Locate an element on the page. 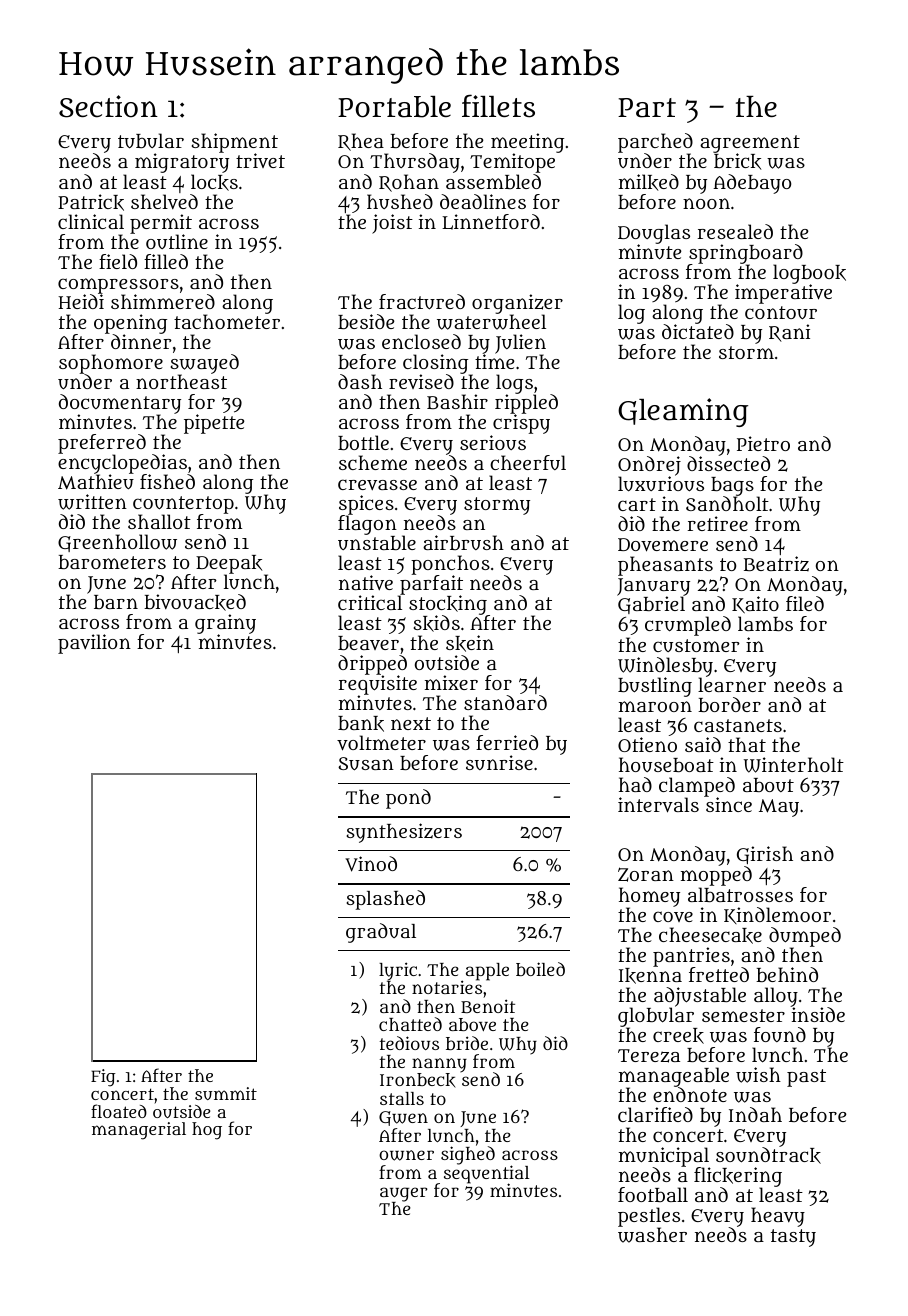 The width and height of the document is (908, 1316). shipment is located at coordinates (235, 143).
